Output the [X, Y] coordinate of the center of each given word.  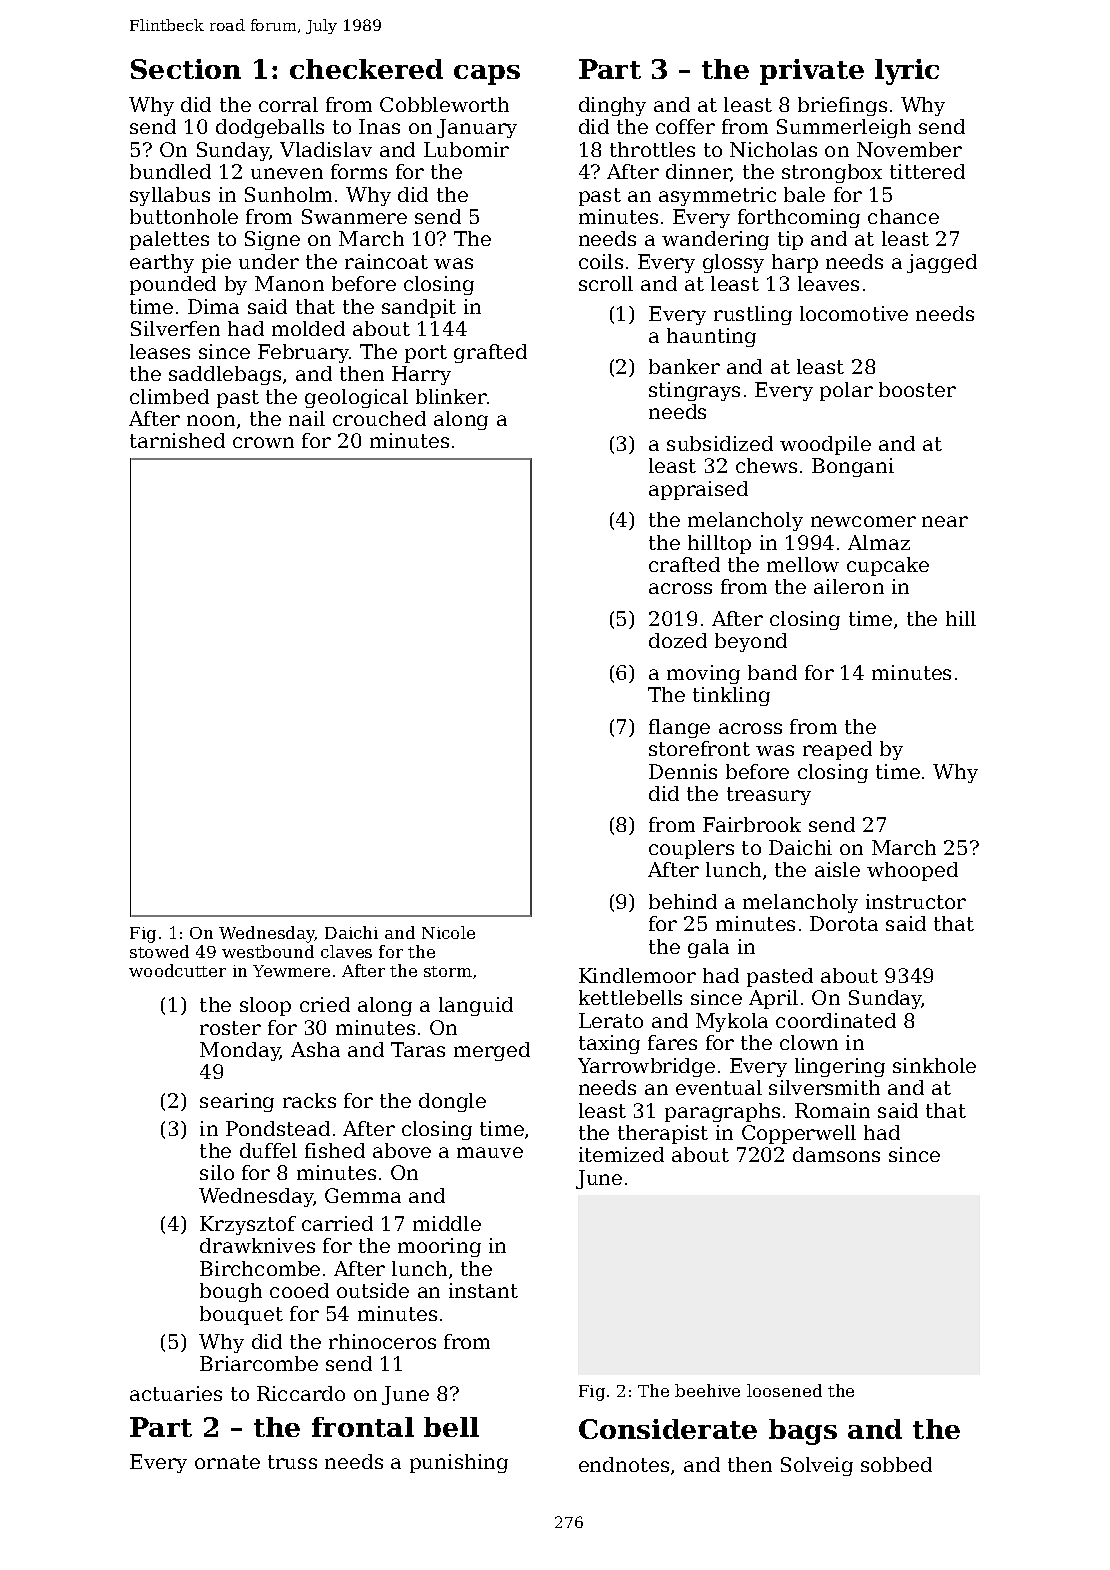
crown [263, 442]
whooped [912, 871]
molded [308, 328]
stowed [159, 951]
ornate [227, 1462]
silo [217, 1172]
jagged [942, 263]
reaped [837, 750]
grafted [490, 353]
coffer [685, 126]
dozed [678, 640]
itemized [621, 1154]
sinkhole [934, 1065]
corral [288, 104]
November [909, 149]
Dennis [683, 771]
